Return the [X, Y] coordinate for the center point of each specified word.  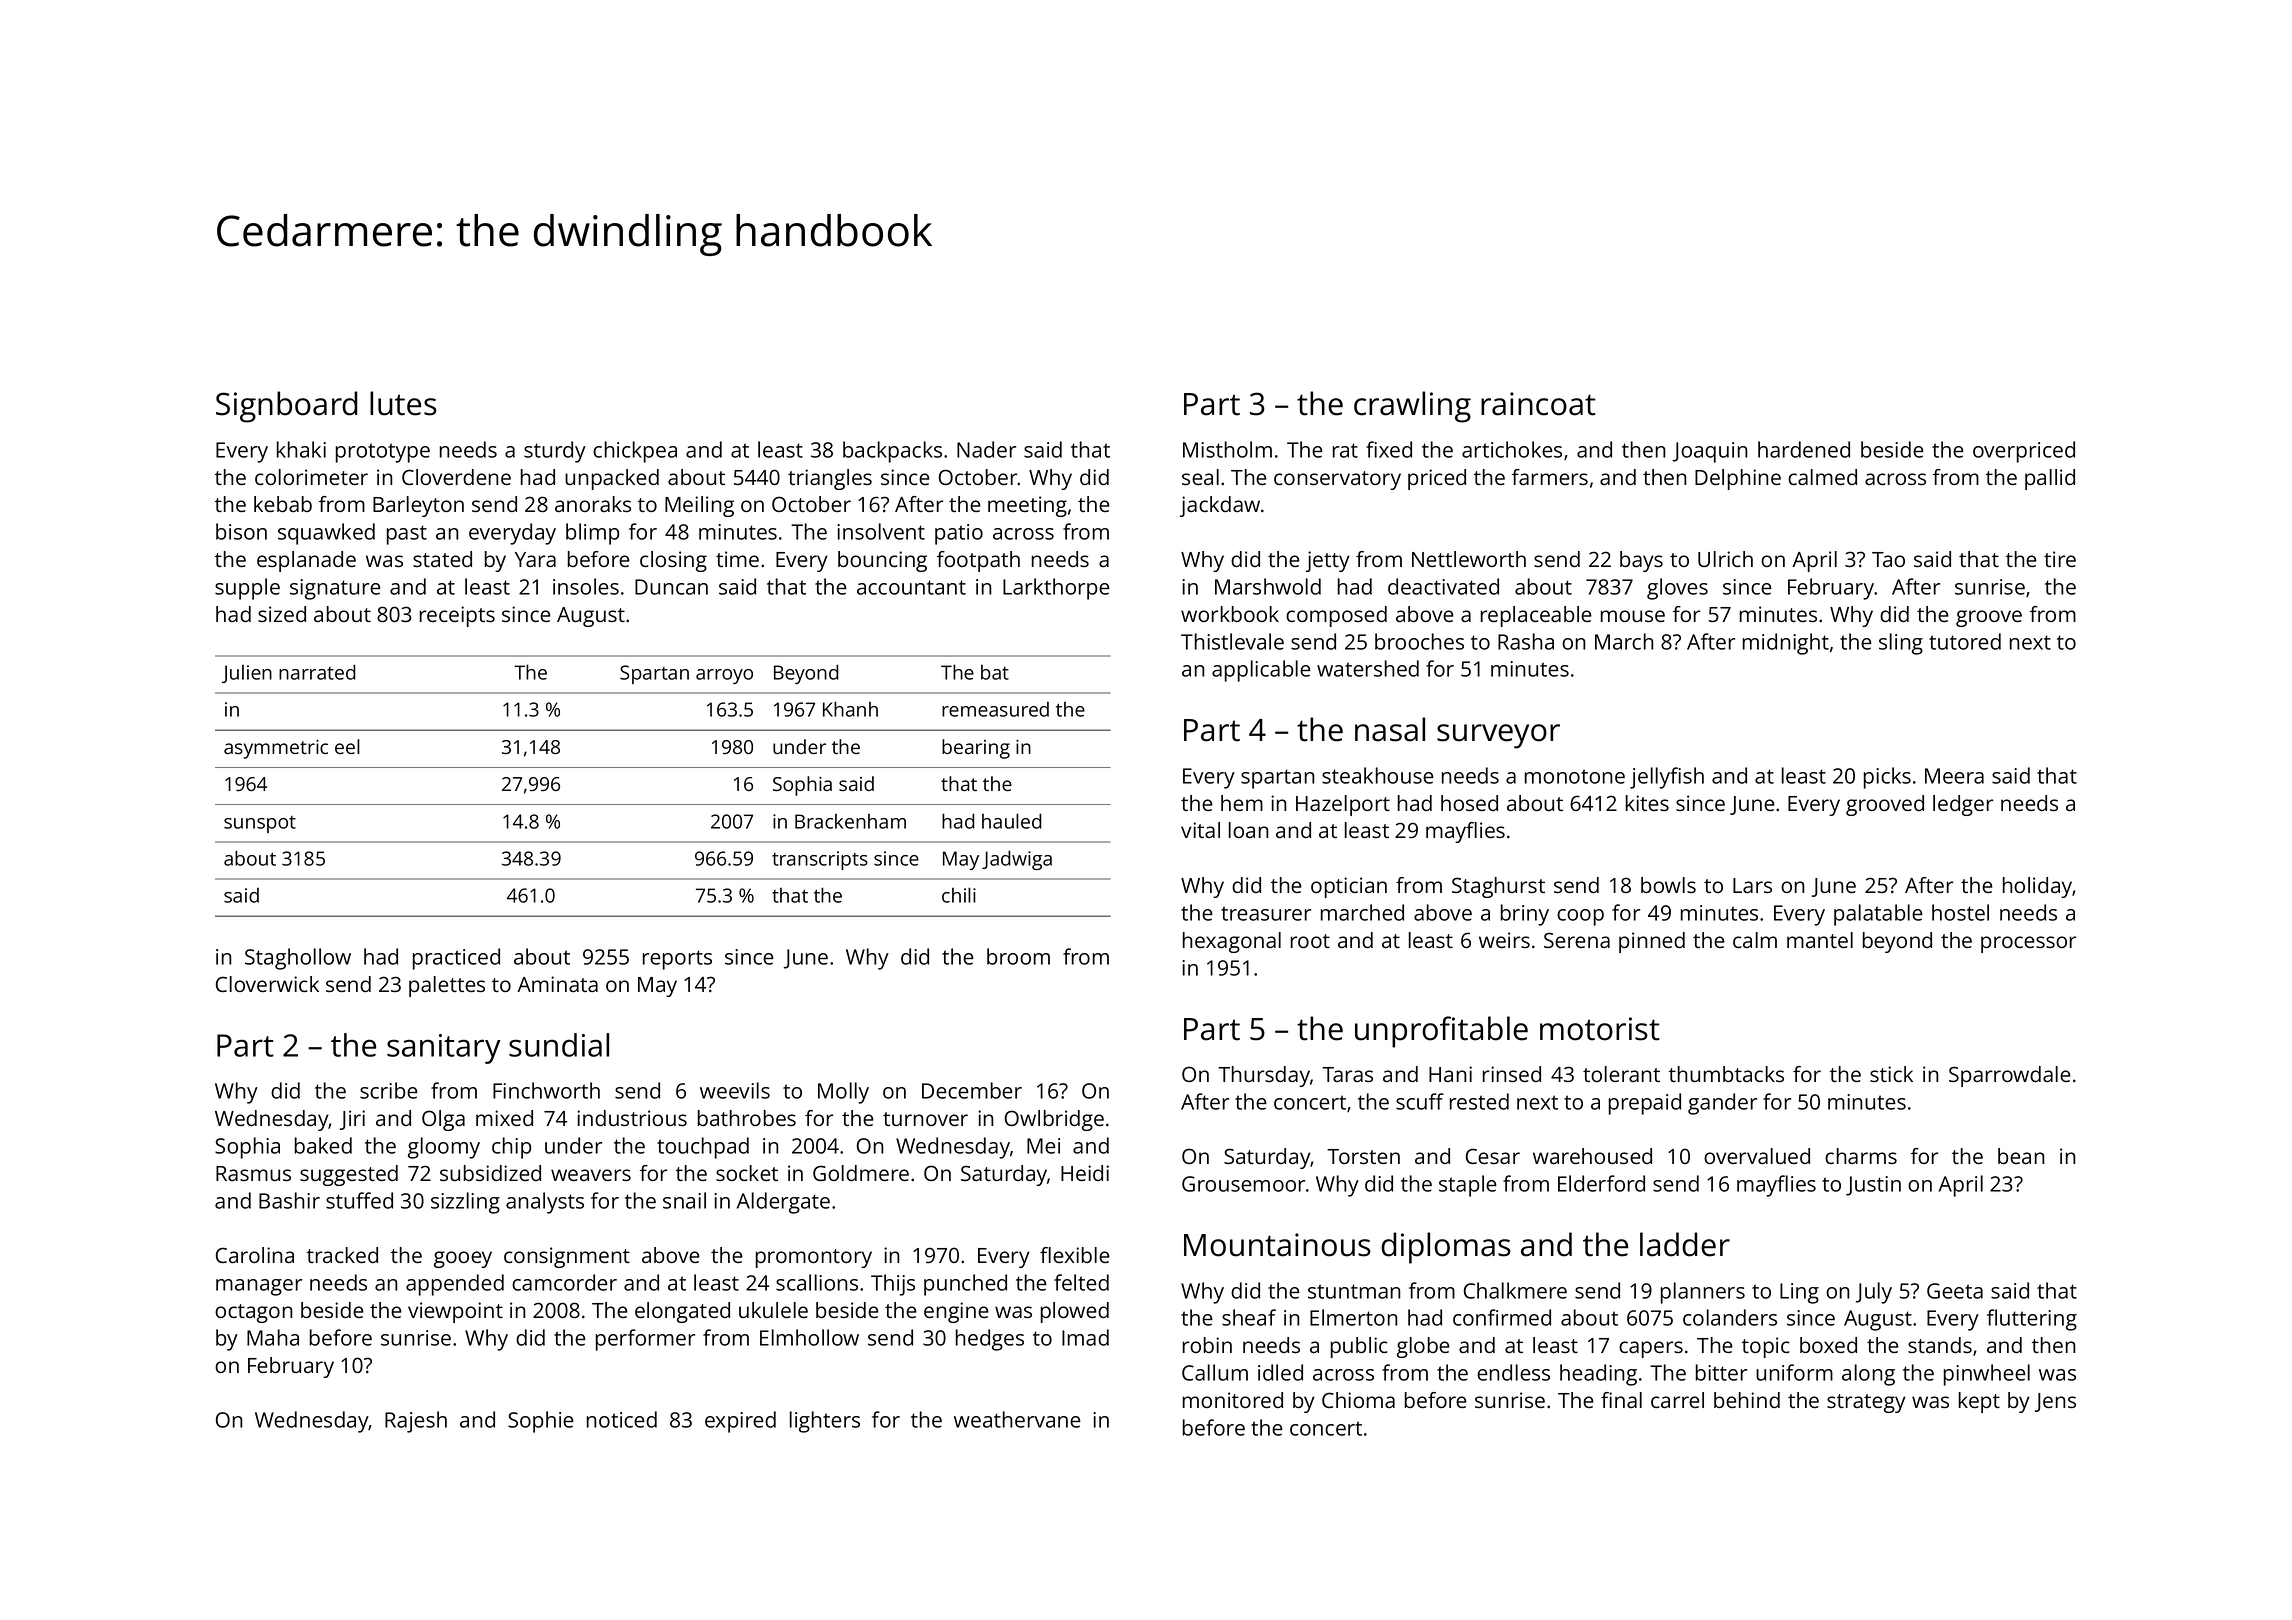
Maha [273, 1337]
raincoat [1538, 404]
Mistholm [1227, 449]
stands [1940, 1345]
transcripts [820, 860]
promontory [814, 1258]
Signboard [286, 407]
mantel [1820, 940]
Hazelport [1343, 805]
